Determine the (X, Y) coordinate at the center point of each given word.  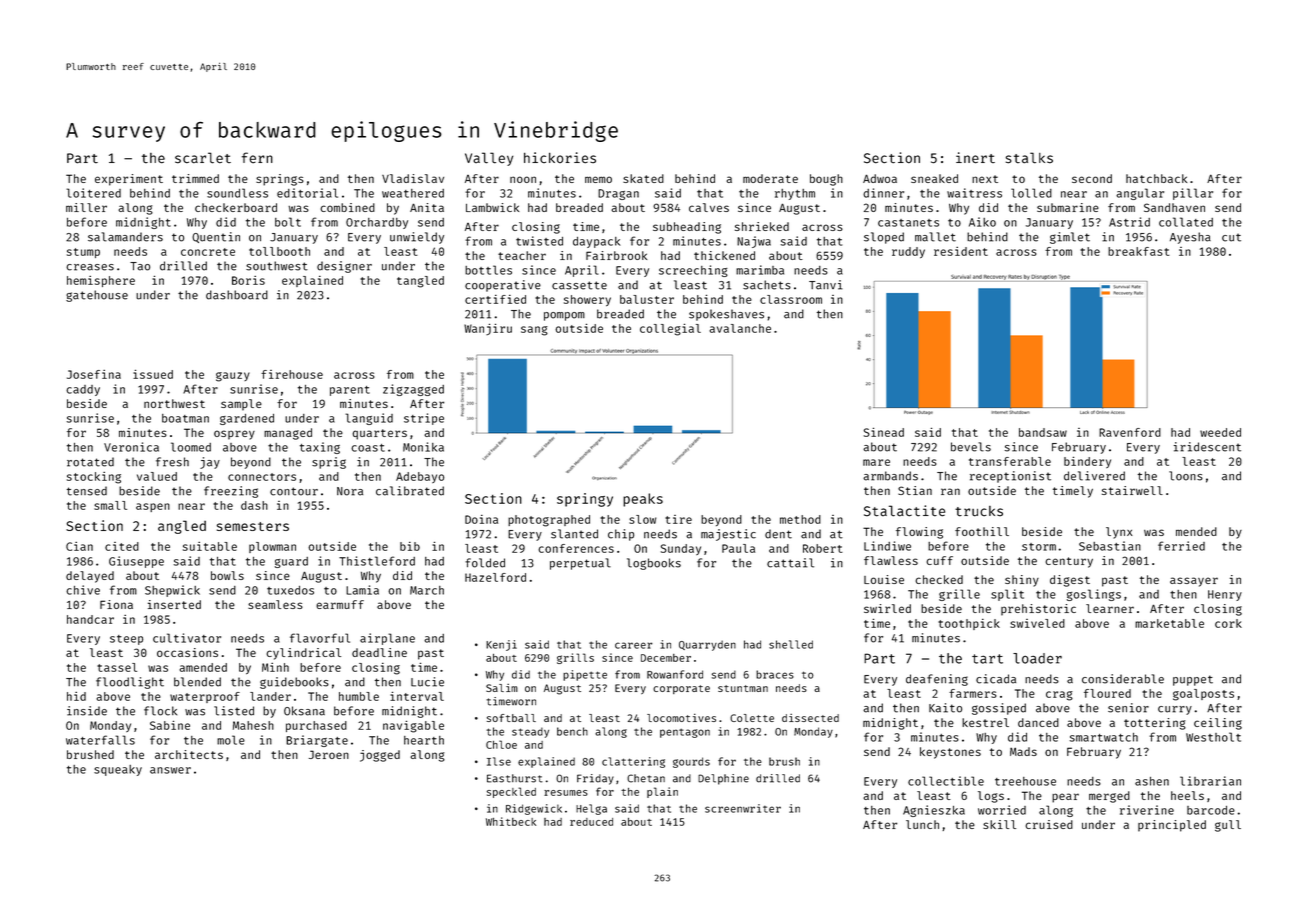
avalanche (740, 328)
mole (231, 740)
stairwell (1132, 490)
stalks (1029, 158)
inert (975, 158)
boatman (185, 418)
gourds (691, 762)
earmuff (340, 604)
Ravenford (1130, 432)
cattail (790, 563)
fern (257, 158)
